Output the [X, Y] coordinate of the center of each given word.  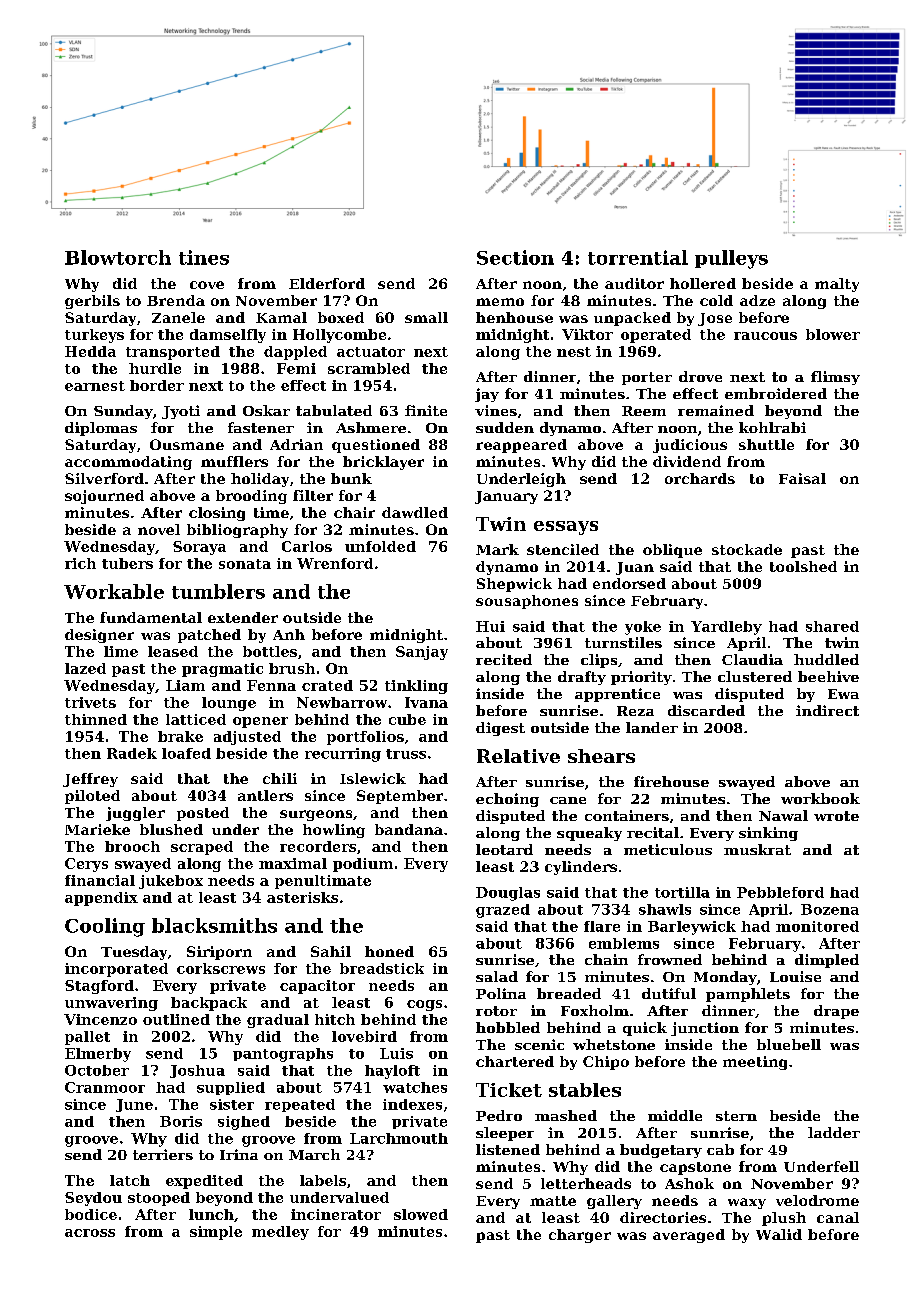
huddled [826, 659]
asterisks [302, 897]
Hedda [90, 351]
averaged [689, 1236]
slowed [421, 1214]
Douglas [508, 894]
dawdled [415, 512]
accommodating [128, 463]
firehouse [671, 781]
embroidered [776, 393]
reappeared [521, 446]
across [90, 1233]
